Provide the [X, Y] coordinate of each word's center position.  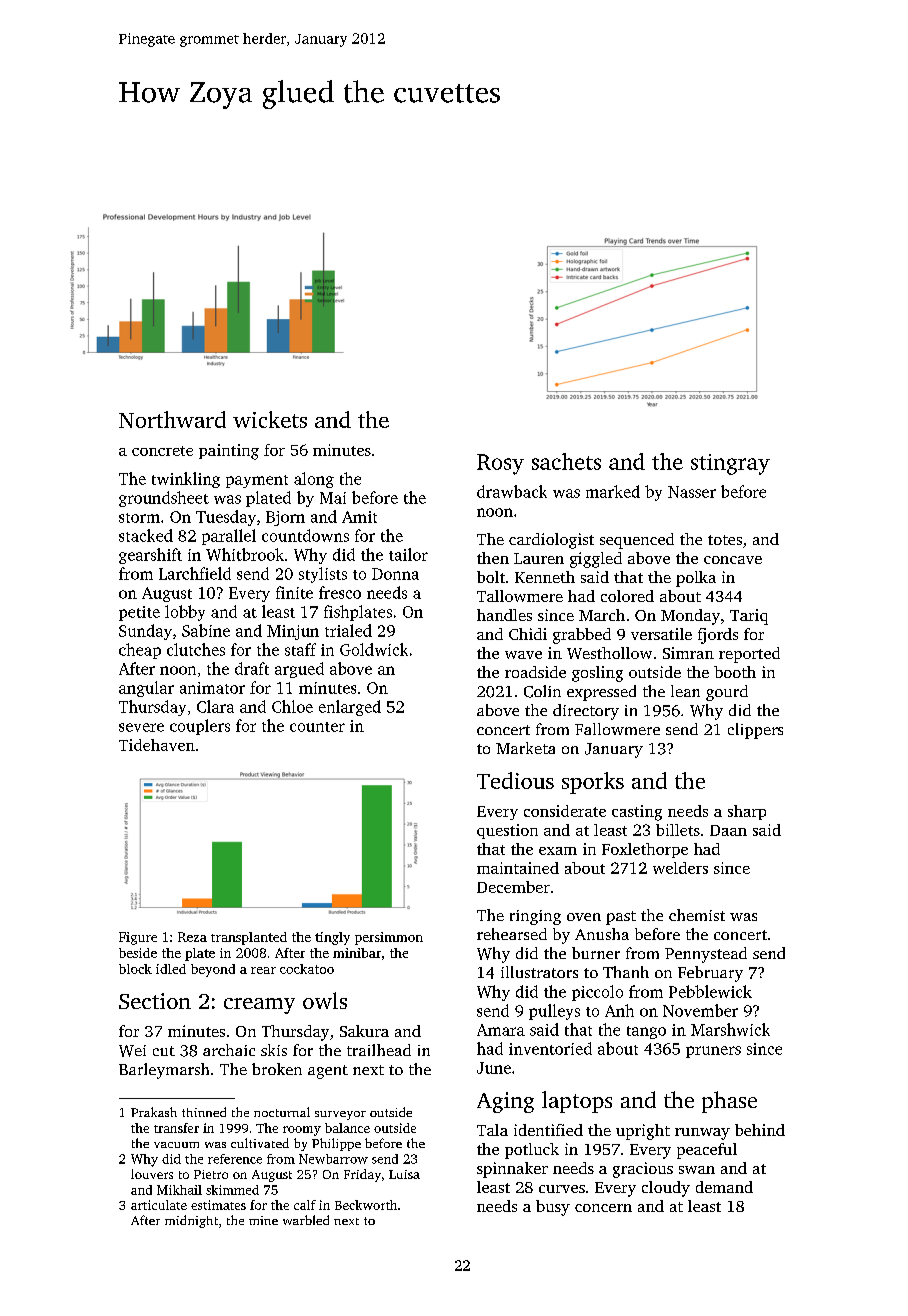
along [314, 480]
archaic [229, 1050]
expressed [601, 693]
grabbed [582, 636]
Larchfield [195, 573]
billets [678, 830]
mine [263, 1220]
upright [643, 1132]
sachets [566, 461]
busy [553, 1208]
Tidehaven [157, 745]
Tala [492, 1130]
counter [317, 727]
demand [724, 1187]
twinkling [186, 480]
